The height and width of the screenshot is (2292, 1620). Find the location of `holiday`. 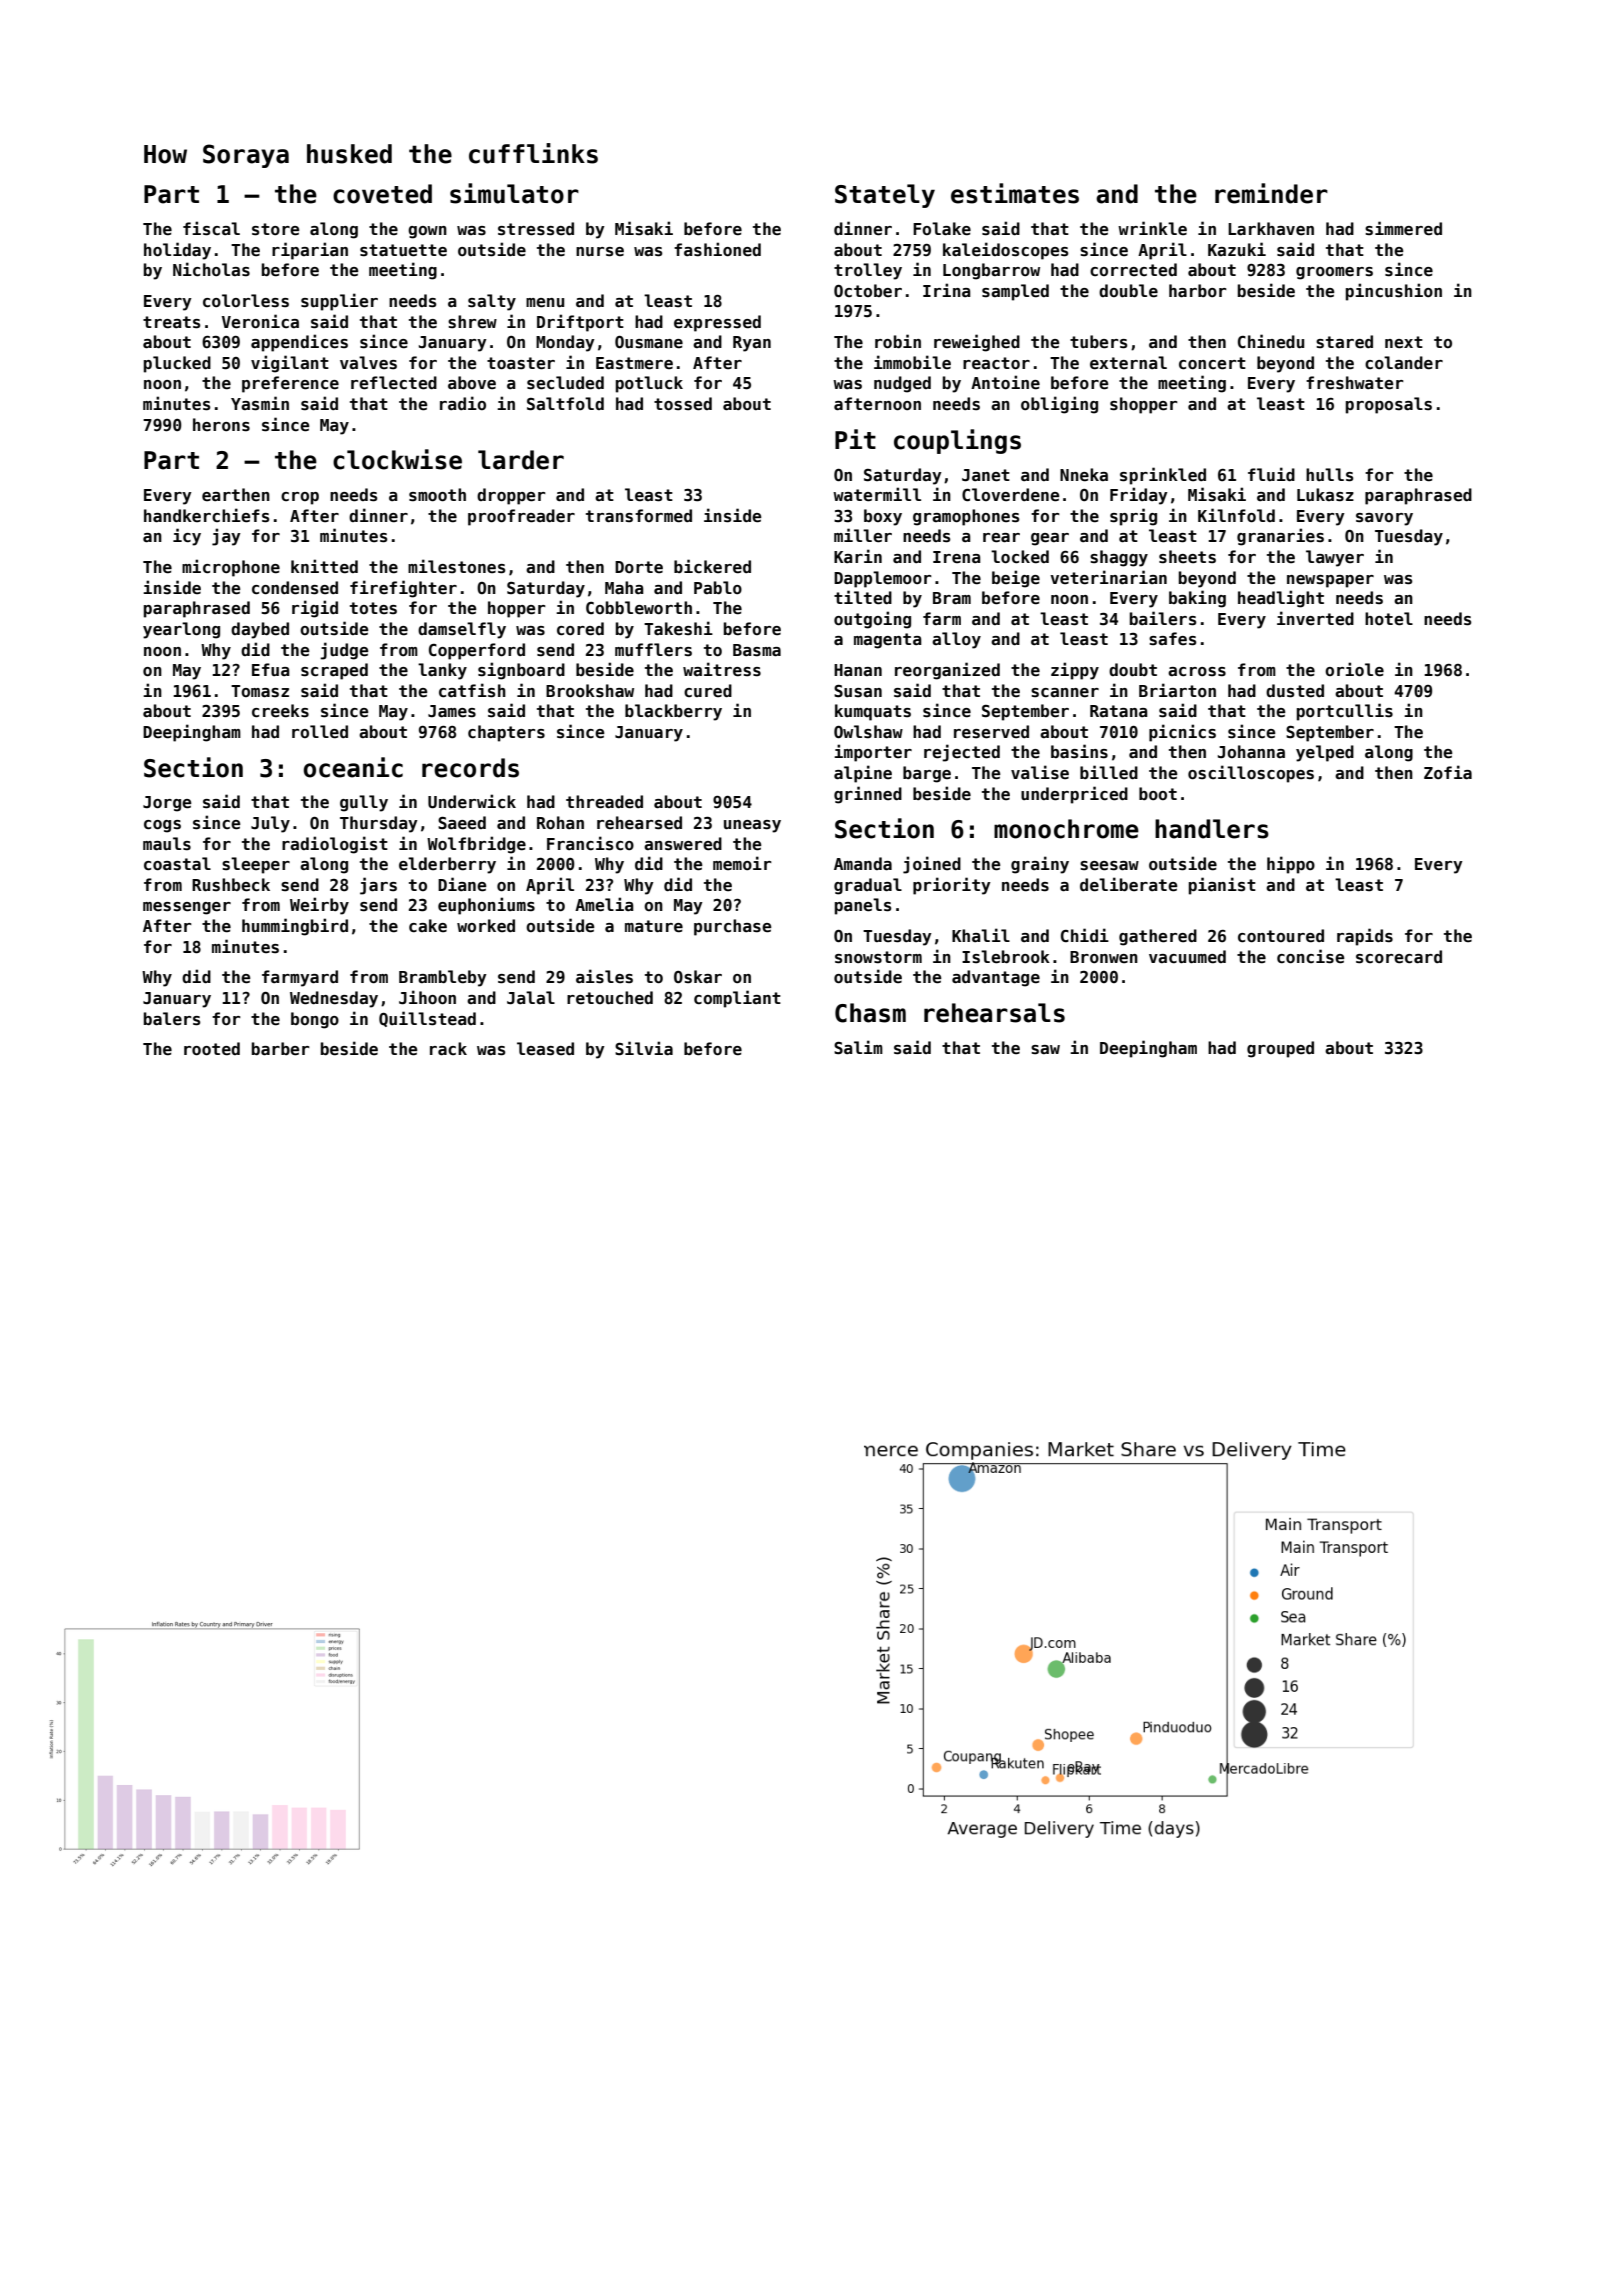

holiday is located at coordinates (177, 251).
